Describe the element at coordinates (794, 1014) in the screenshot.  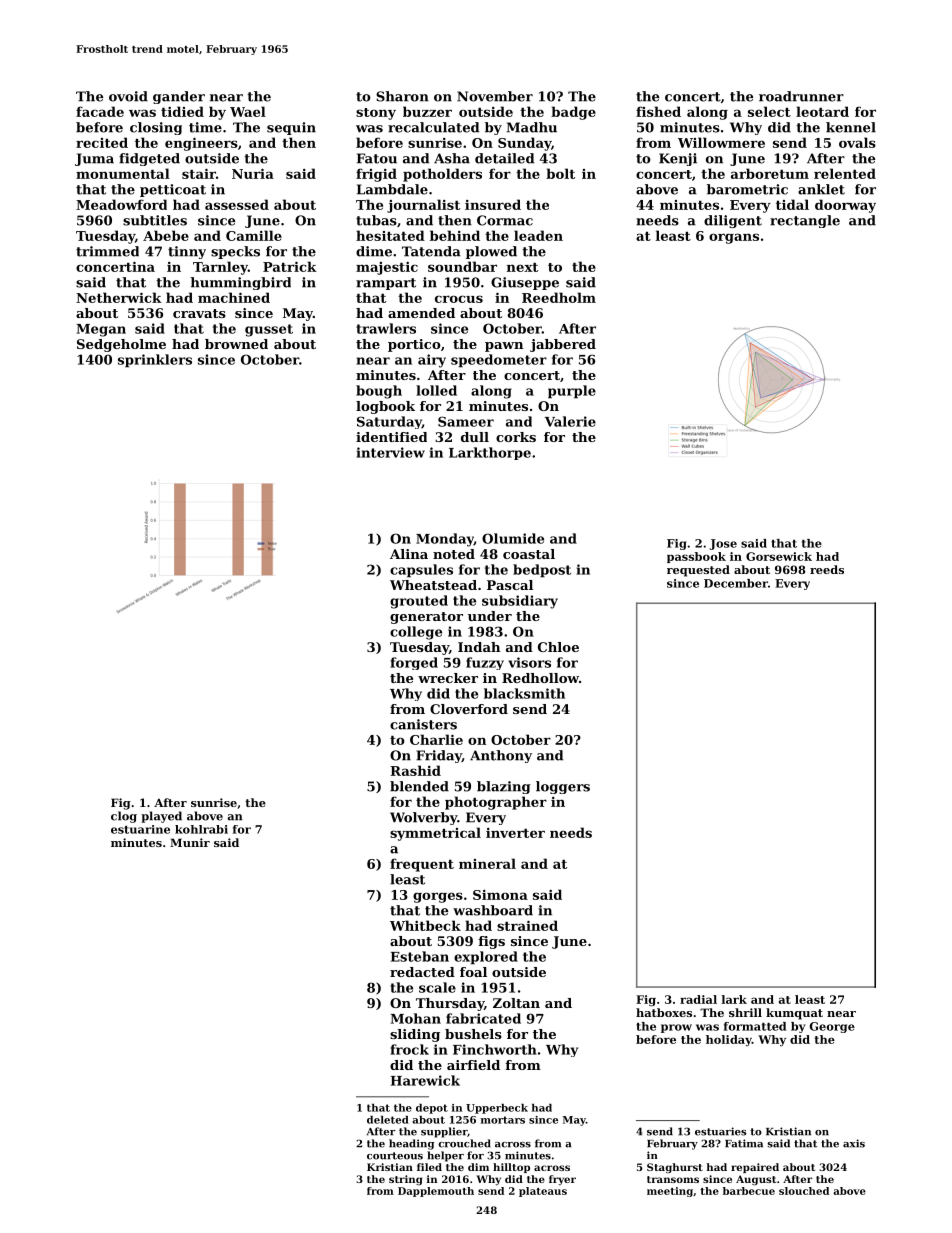
I see `kumquat` at that location.
